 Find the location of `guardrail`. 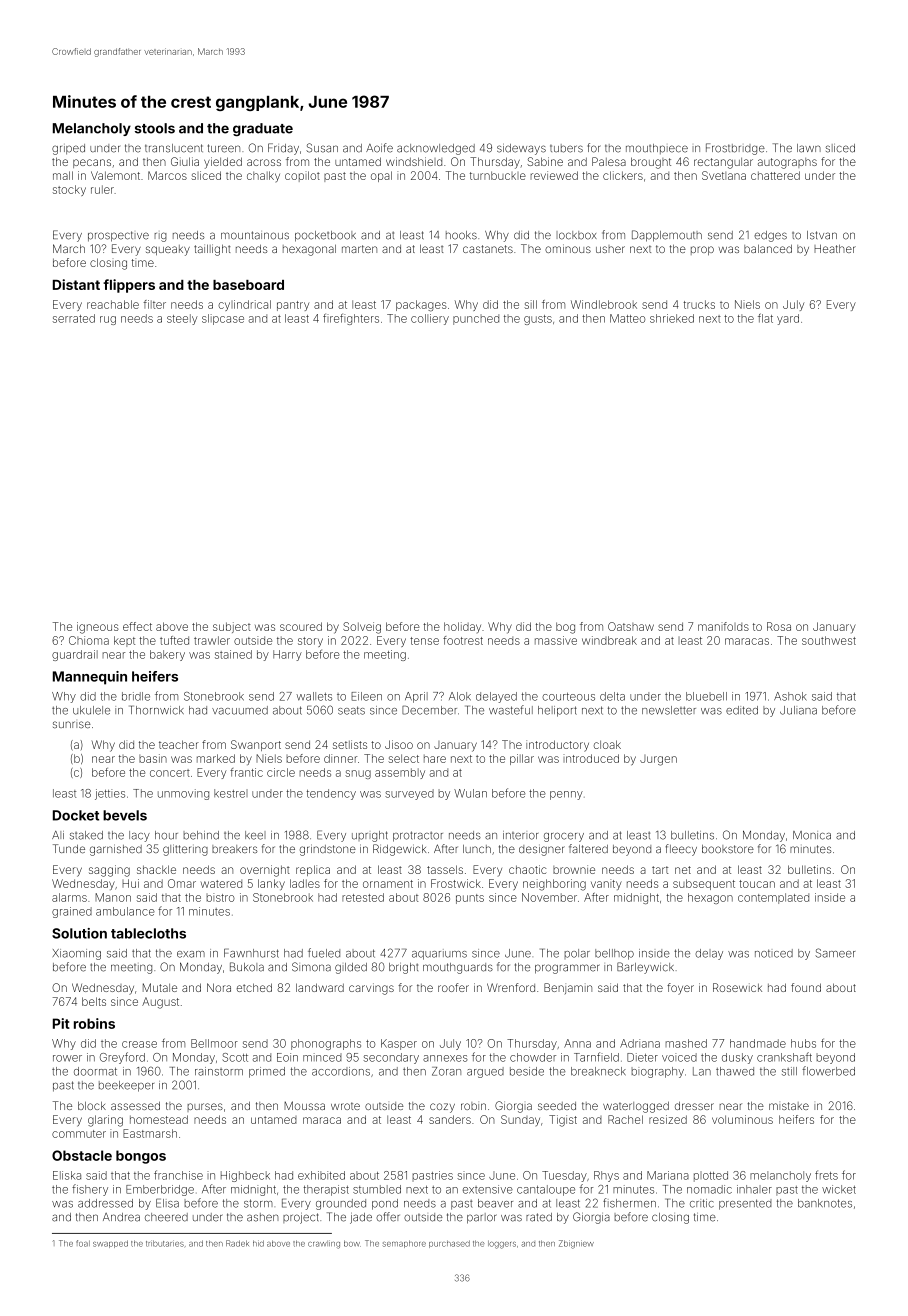

guardrail is located at coordinates (75, 655).
